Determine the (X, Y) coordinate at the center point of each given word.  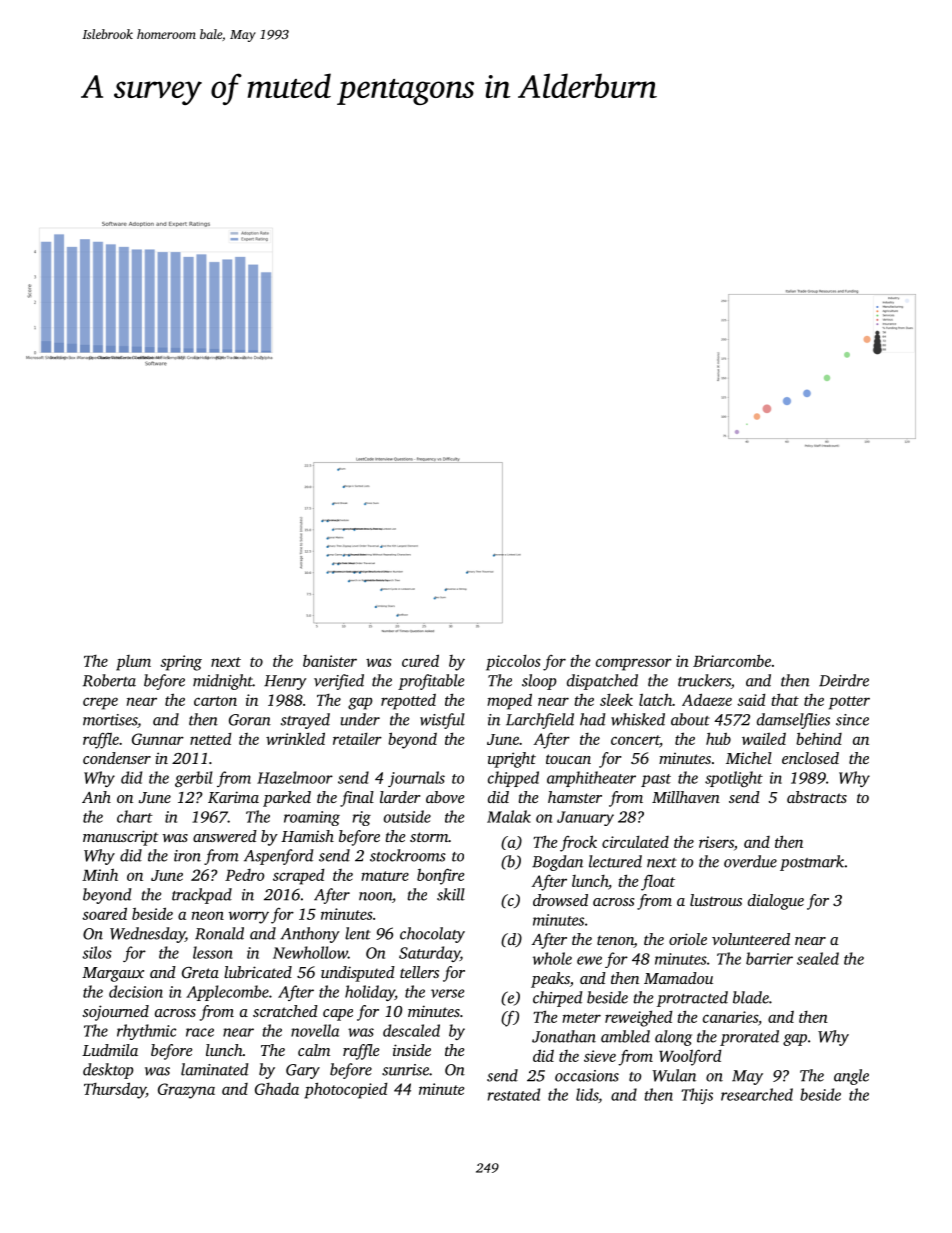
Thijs (697, 1096)
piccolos (513, 663)
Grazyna (186, 1091)
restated (514, 1094)
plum (133, 663)
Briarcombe (732, 660)
